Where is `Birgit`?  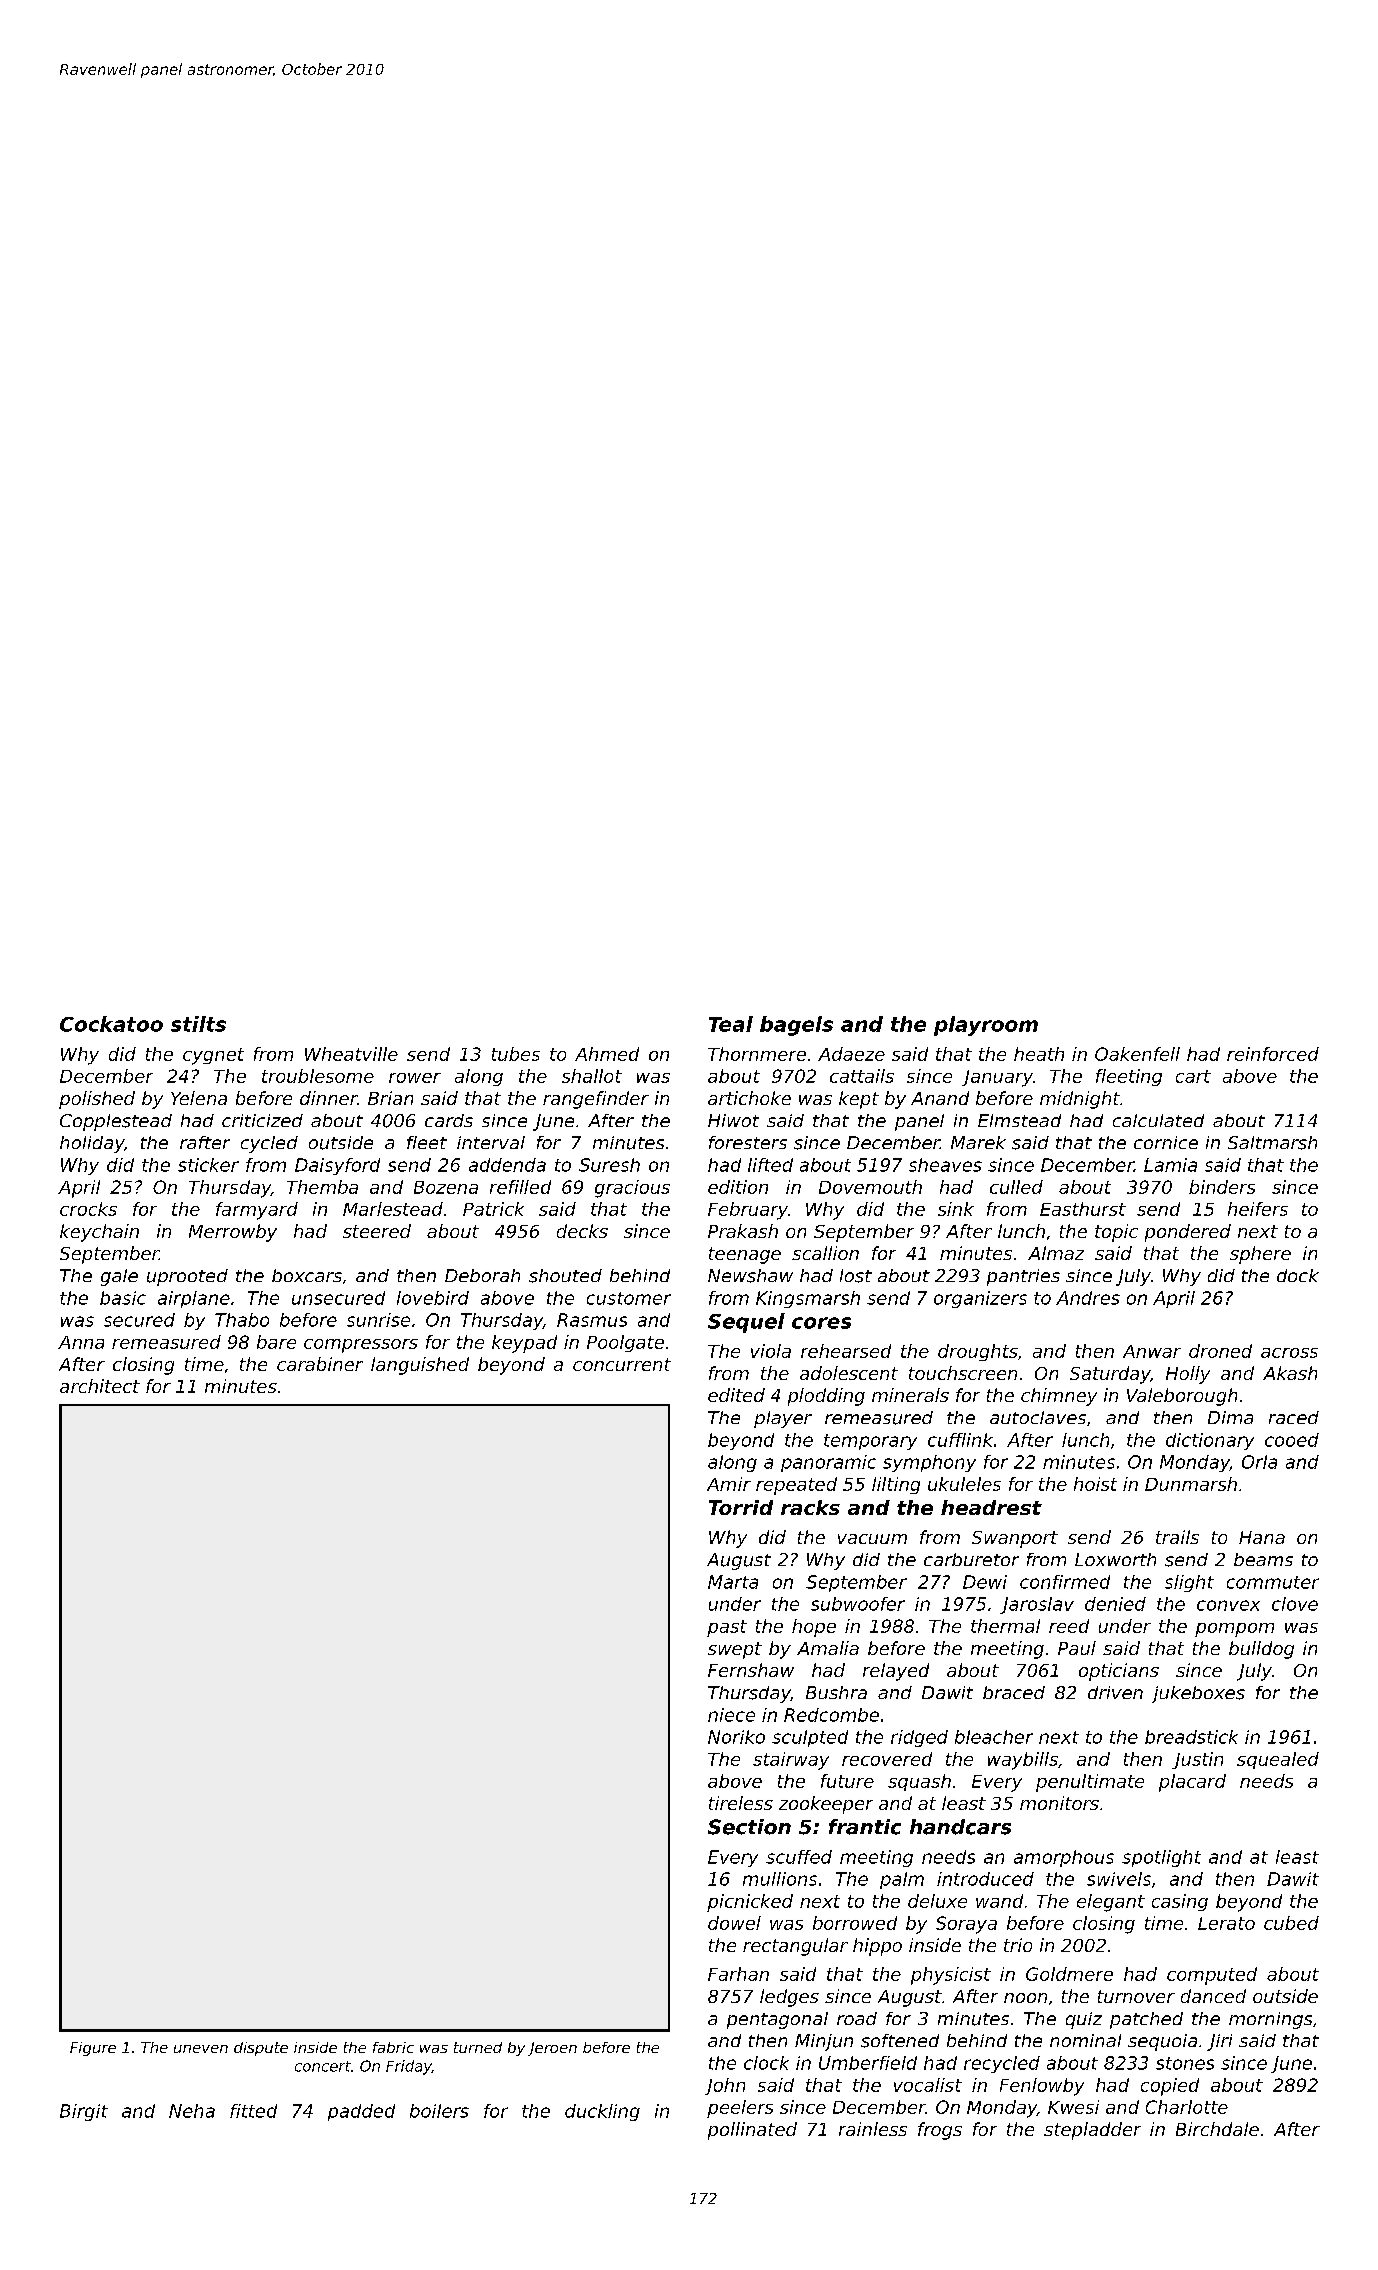
Birgit is located at coordinates (84, 2112).
